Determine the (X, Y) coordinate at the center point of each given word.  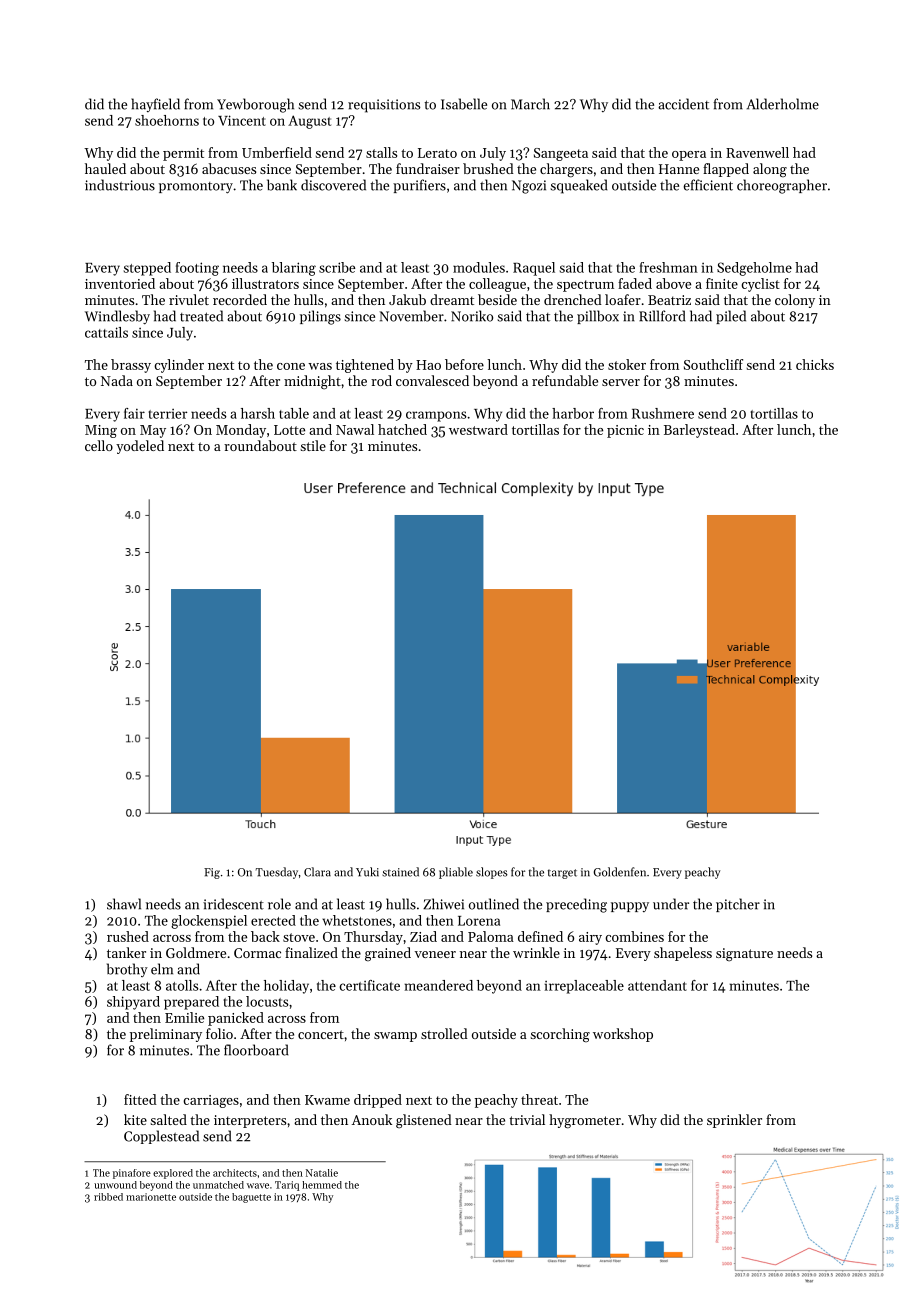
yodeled (140, 447)
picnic (625, 431)
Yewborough (255, 105)
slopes (492, 873)
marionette (151, 1197)
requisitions (384, 106)
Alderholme (783, 104)
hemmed (322, 1185)
